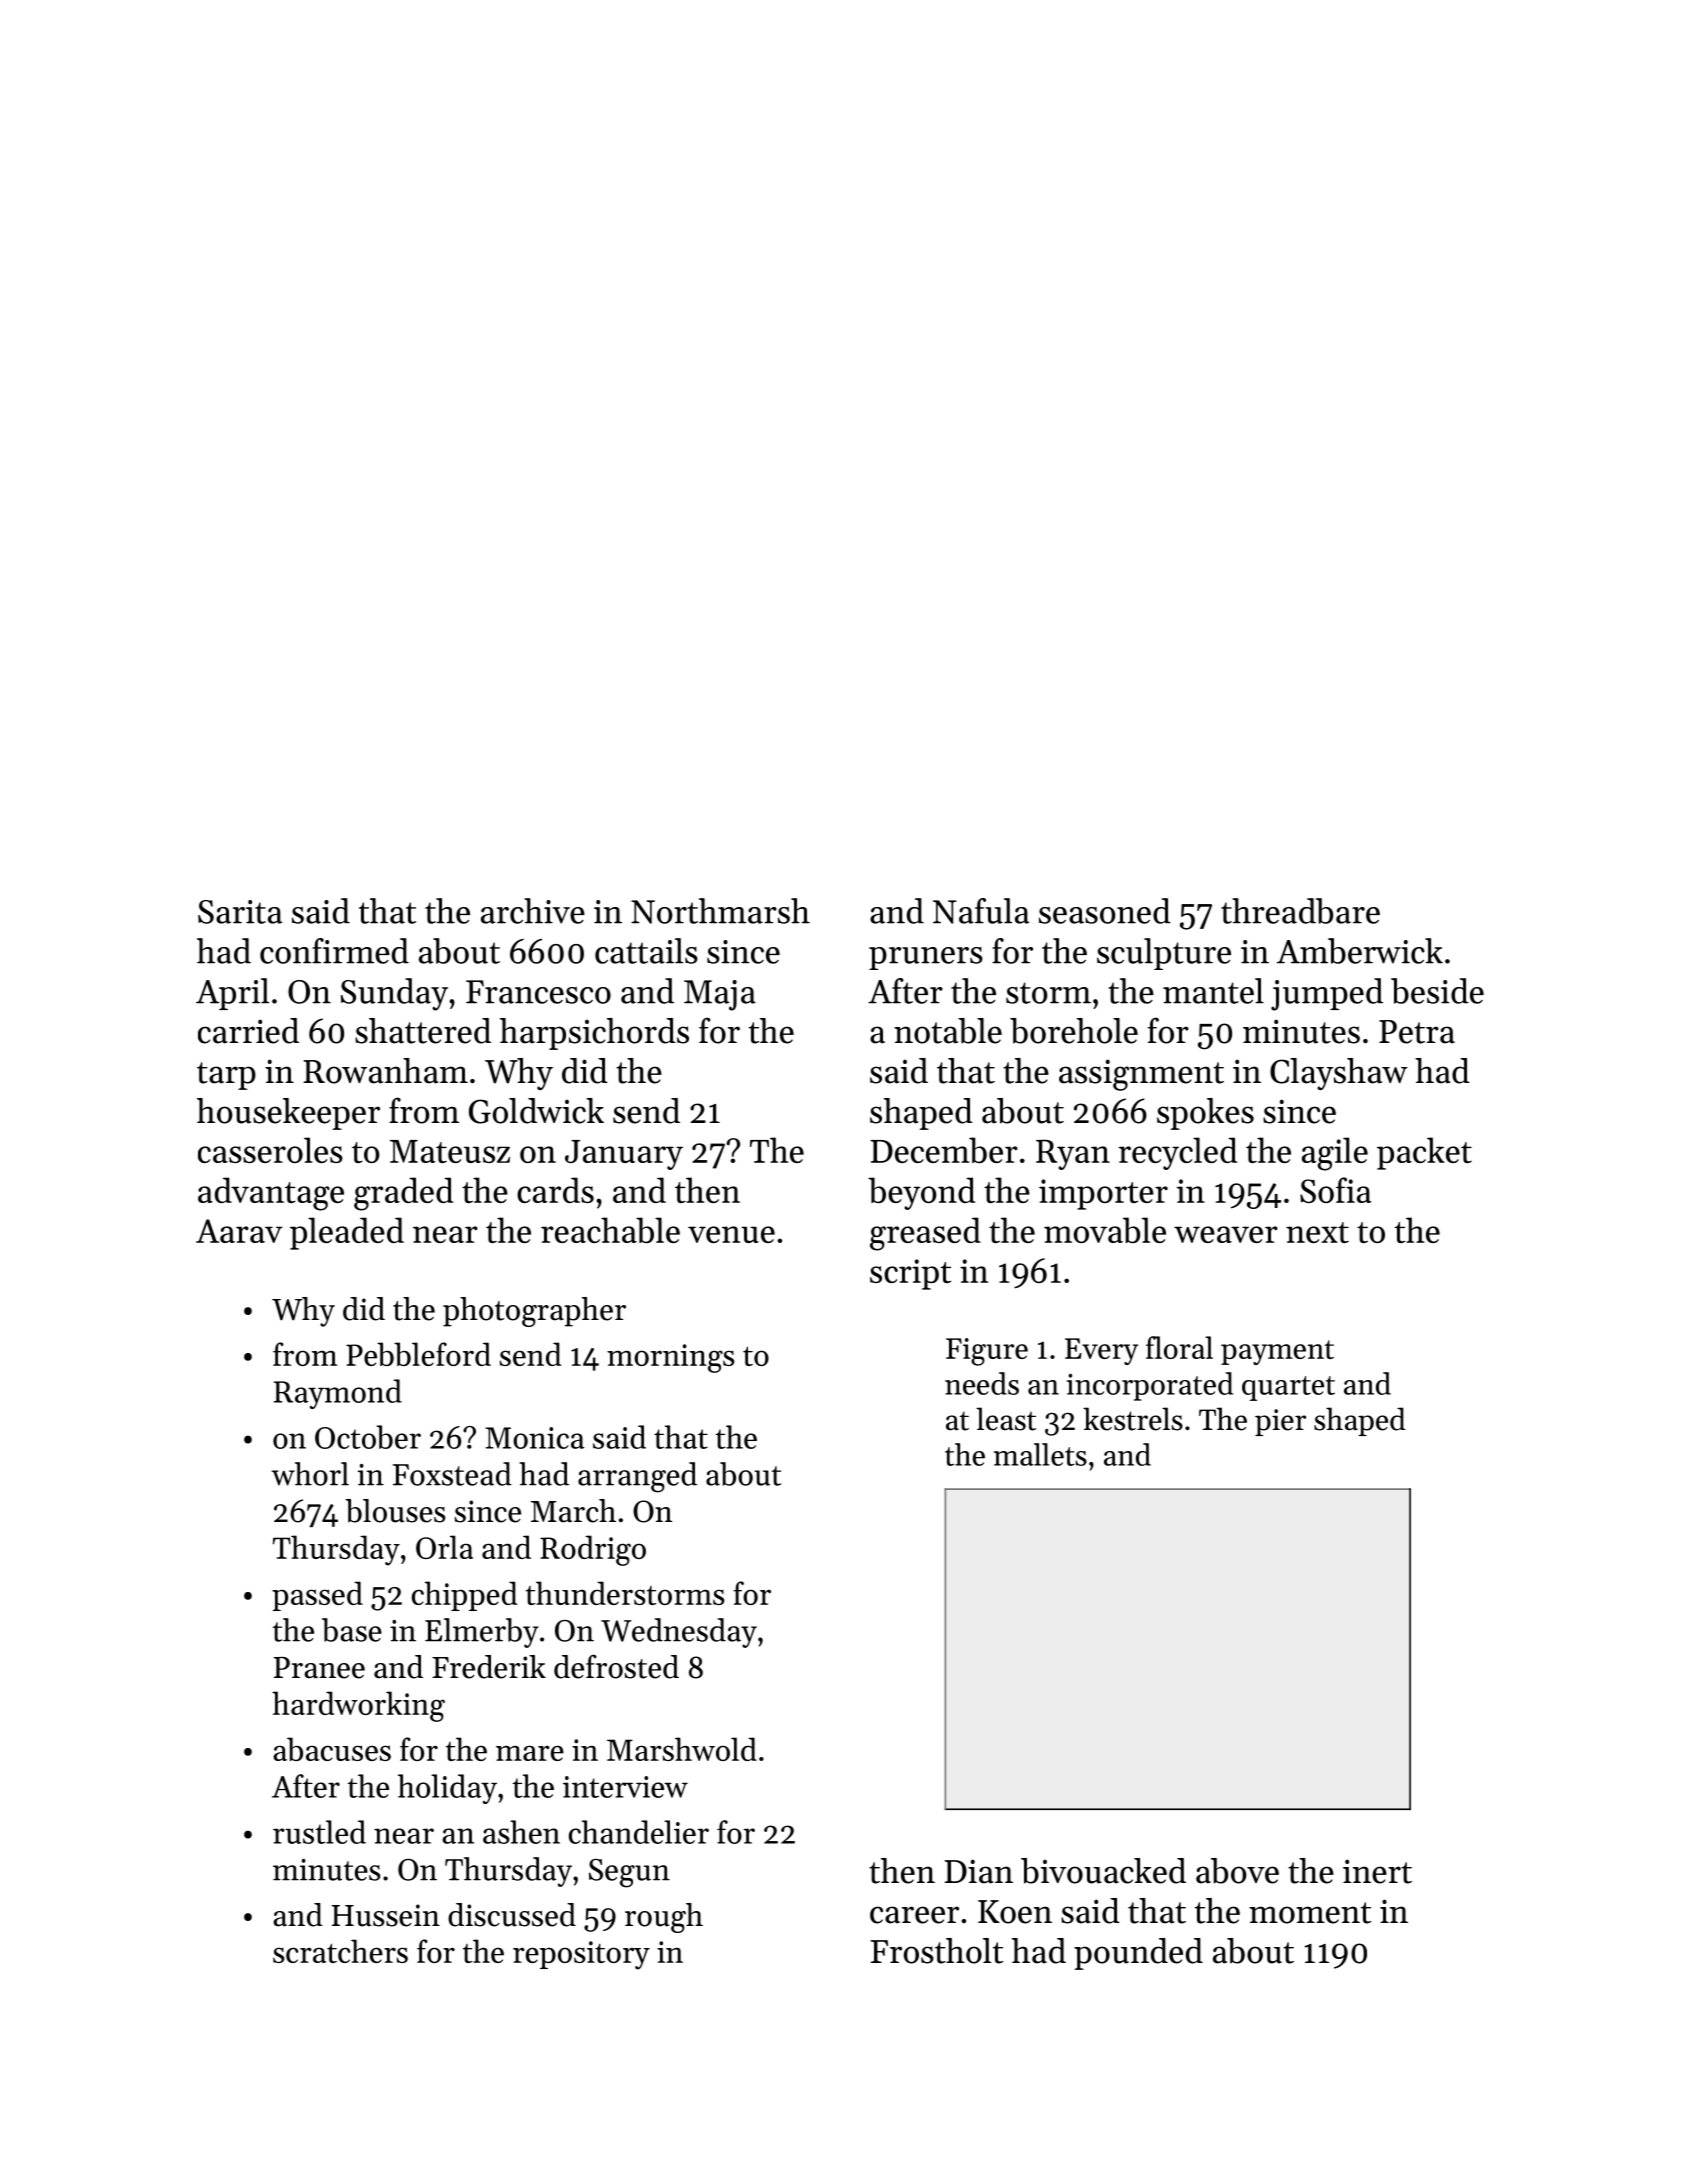 Image resolution: width=1683 pixels, height=2178 pixels. I want to click on ashen, so click(521, 1832).
